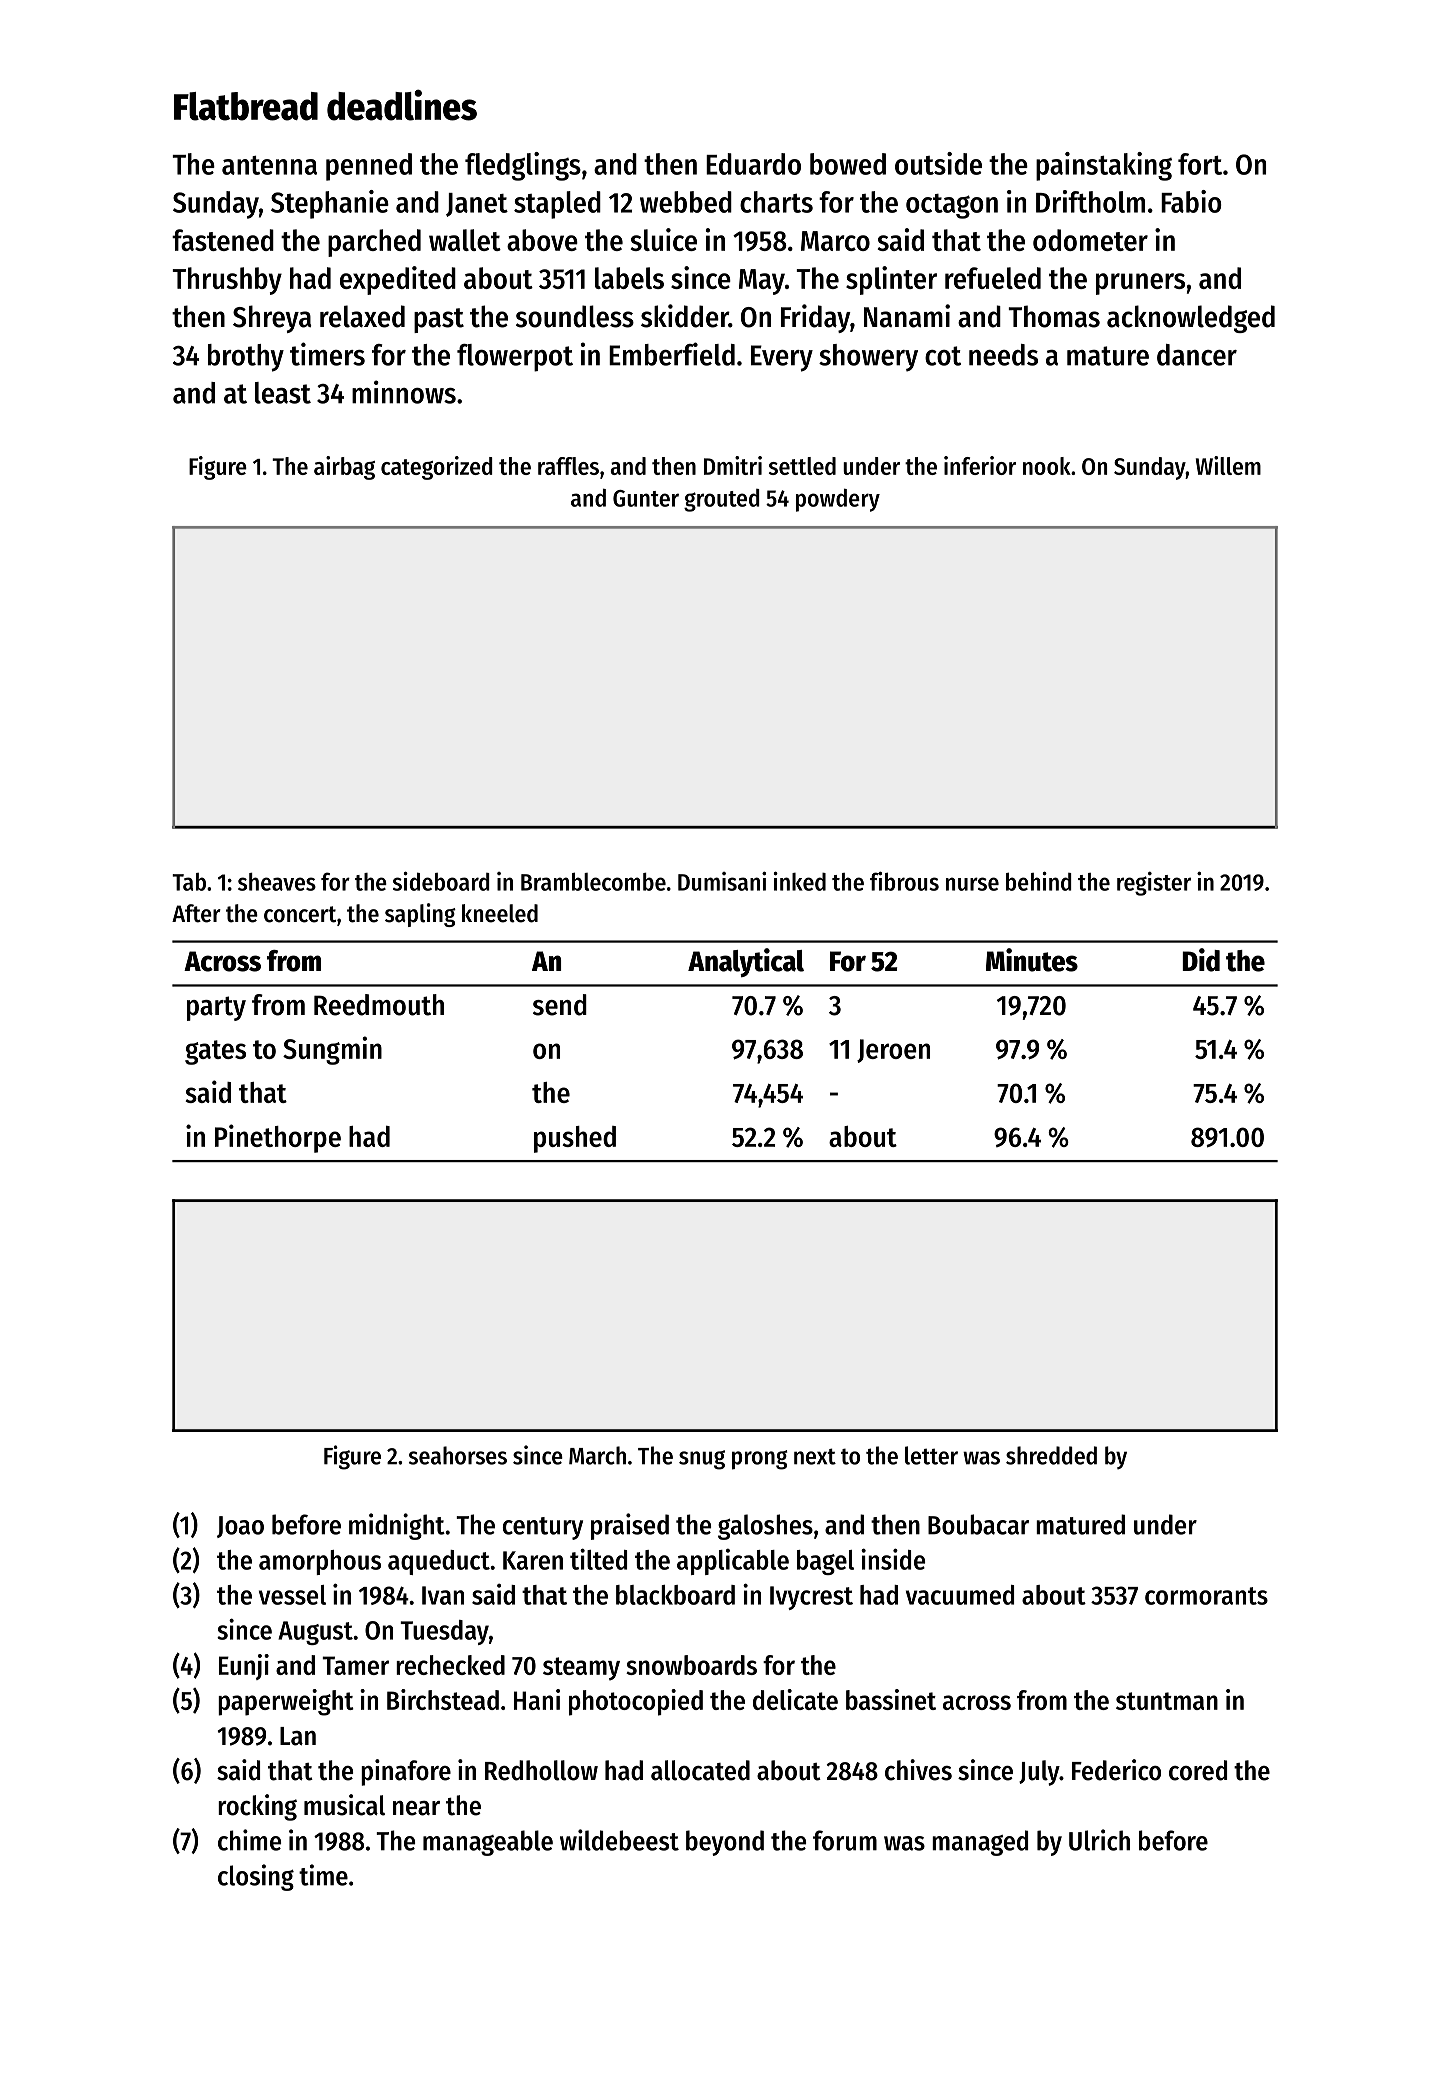  What do you see at coordinates (1201, 960) in the image?
I see `Did` at bounding box center [1201, 960].
